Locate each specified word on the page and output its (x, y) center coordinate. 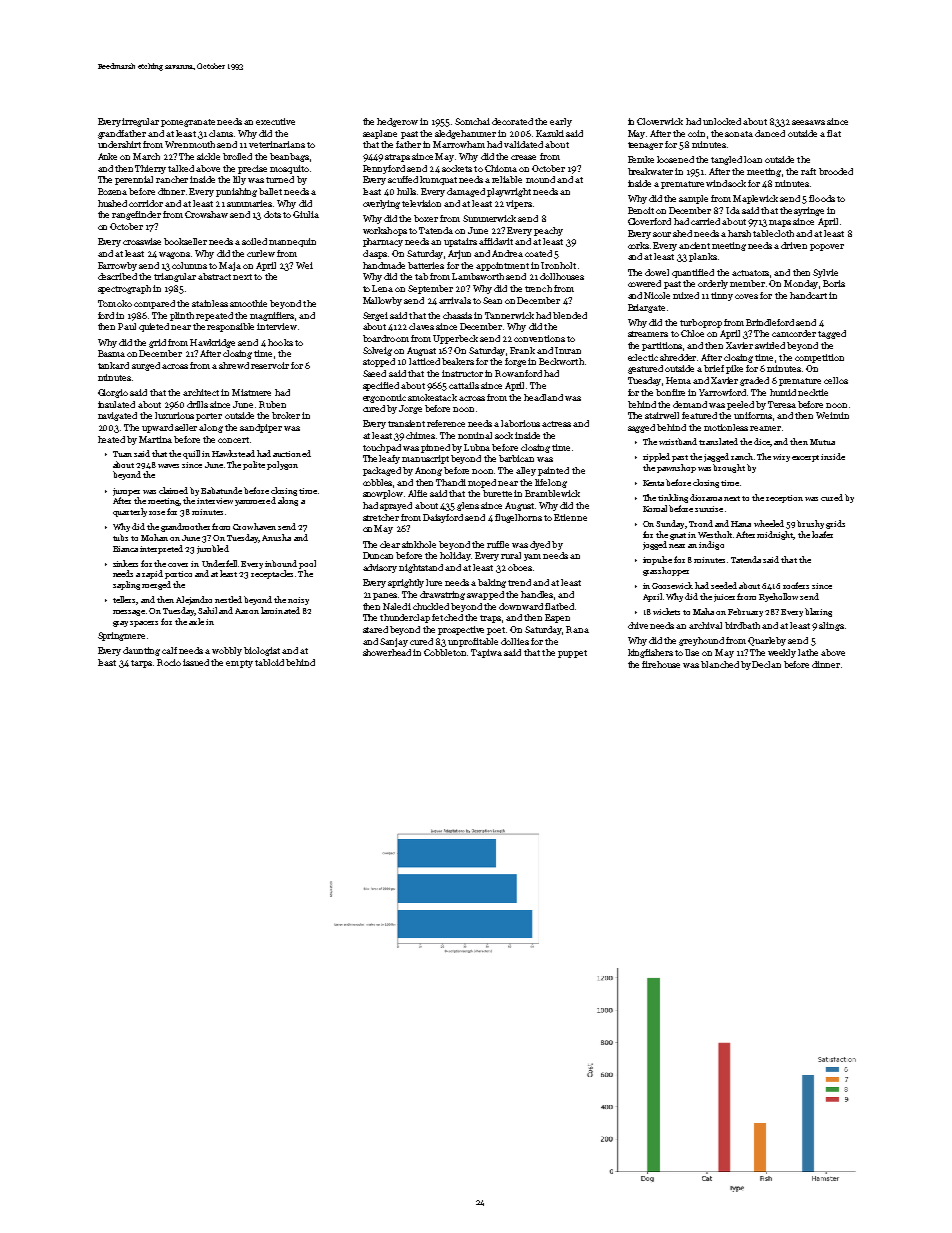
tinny (722, 296)
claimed (173, 490)
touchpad (382, 448)
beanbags (289, 157)
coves (746, 296)
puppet (572, 654)
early (561, 122)
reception (784, 499)
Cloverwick (660, 121)
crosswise (142, 241)
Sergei (375, 316)
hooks (280, 342)
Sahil (207, 610)
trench (538, 288)
